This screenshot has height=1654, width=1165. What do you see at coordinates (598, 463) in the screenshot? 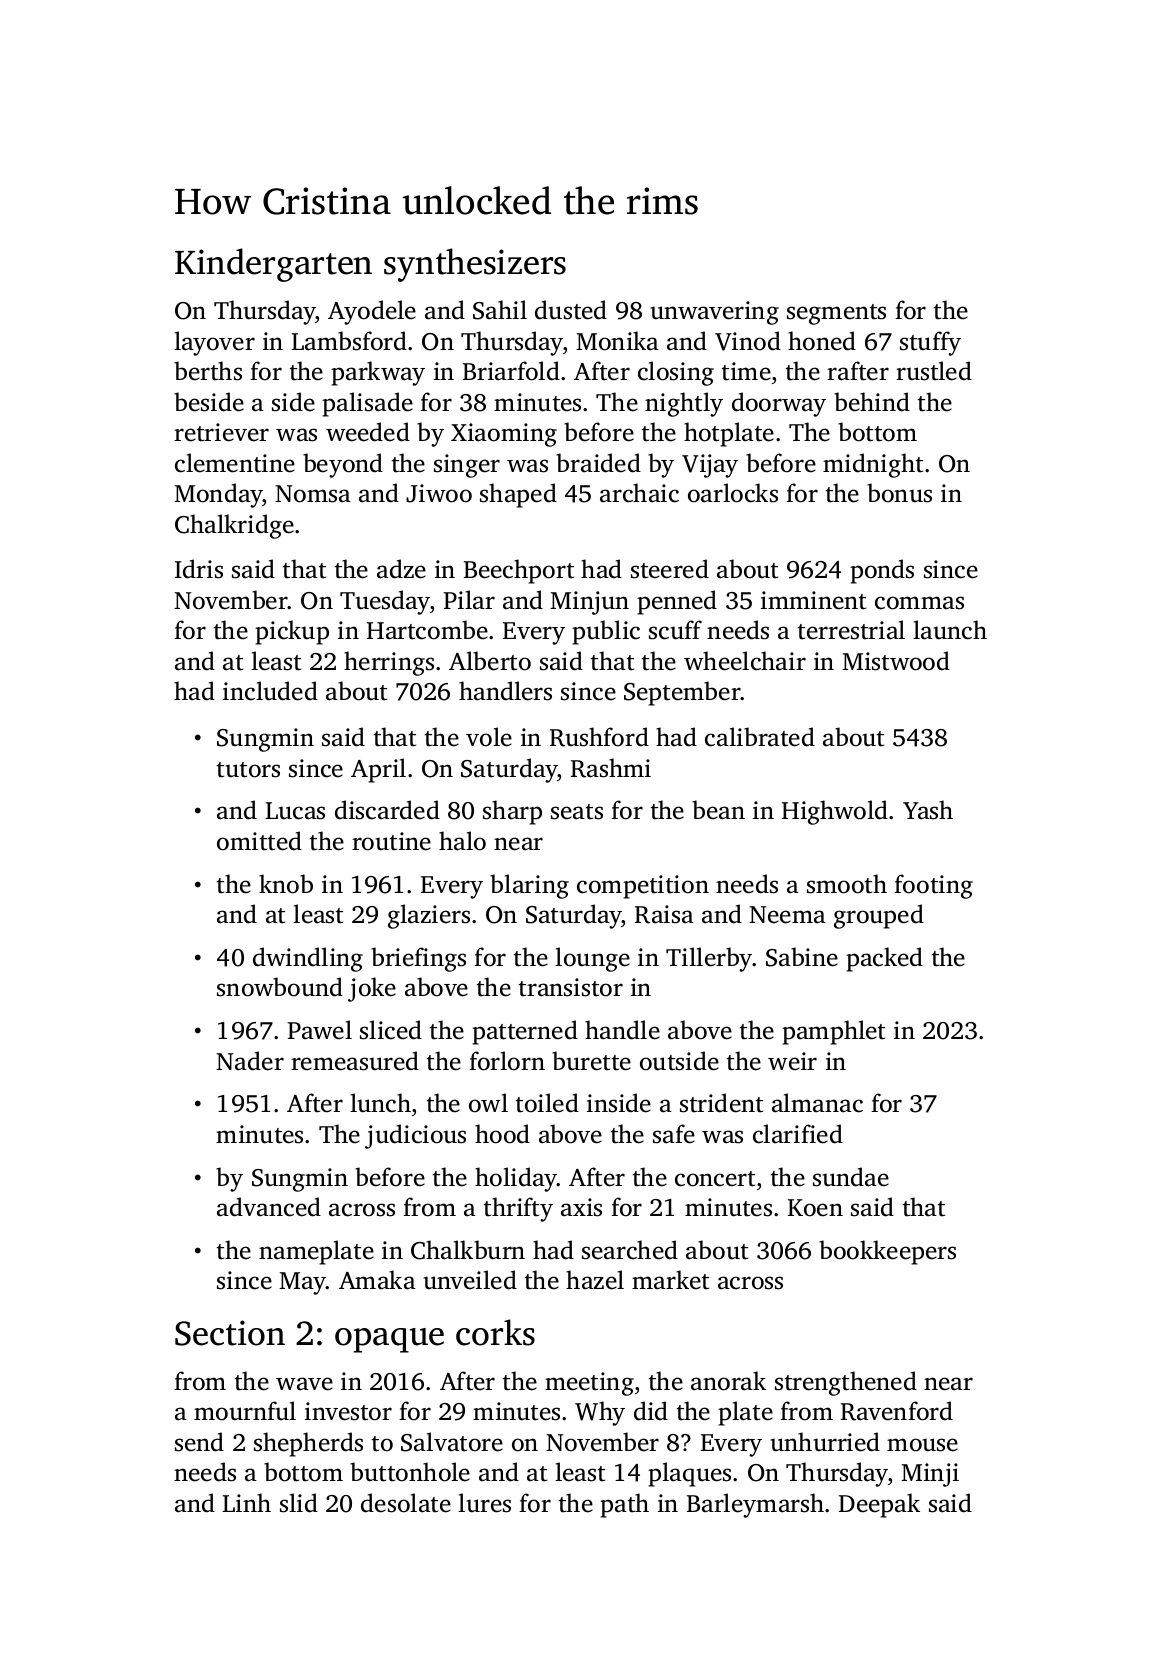
I see `braided` at bounding box center [598, 463].
